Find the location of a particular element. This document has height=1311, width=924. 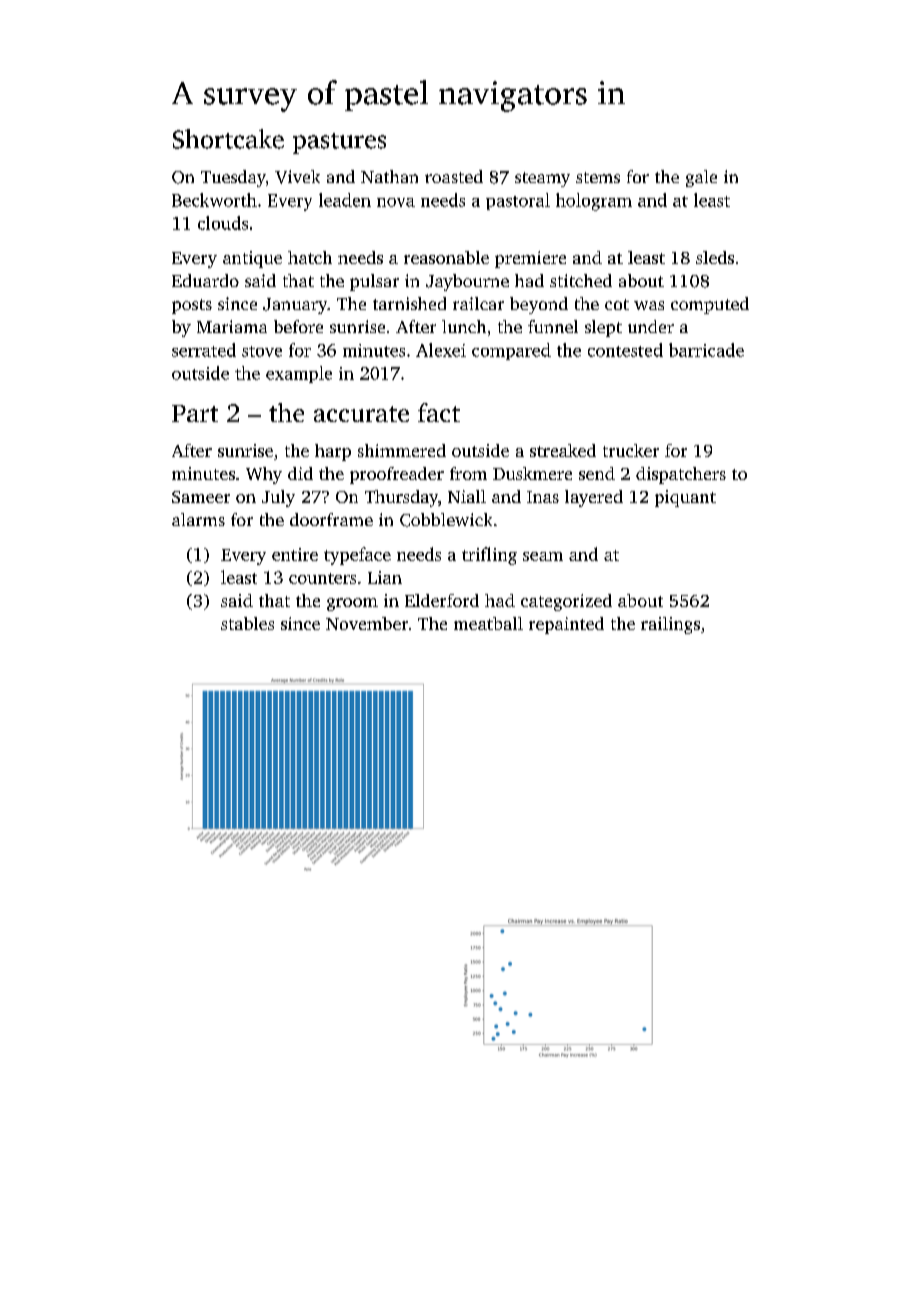

harp is located at coordinates (333, 452).
